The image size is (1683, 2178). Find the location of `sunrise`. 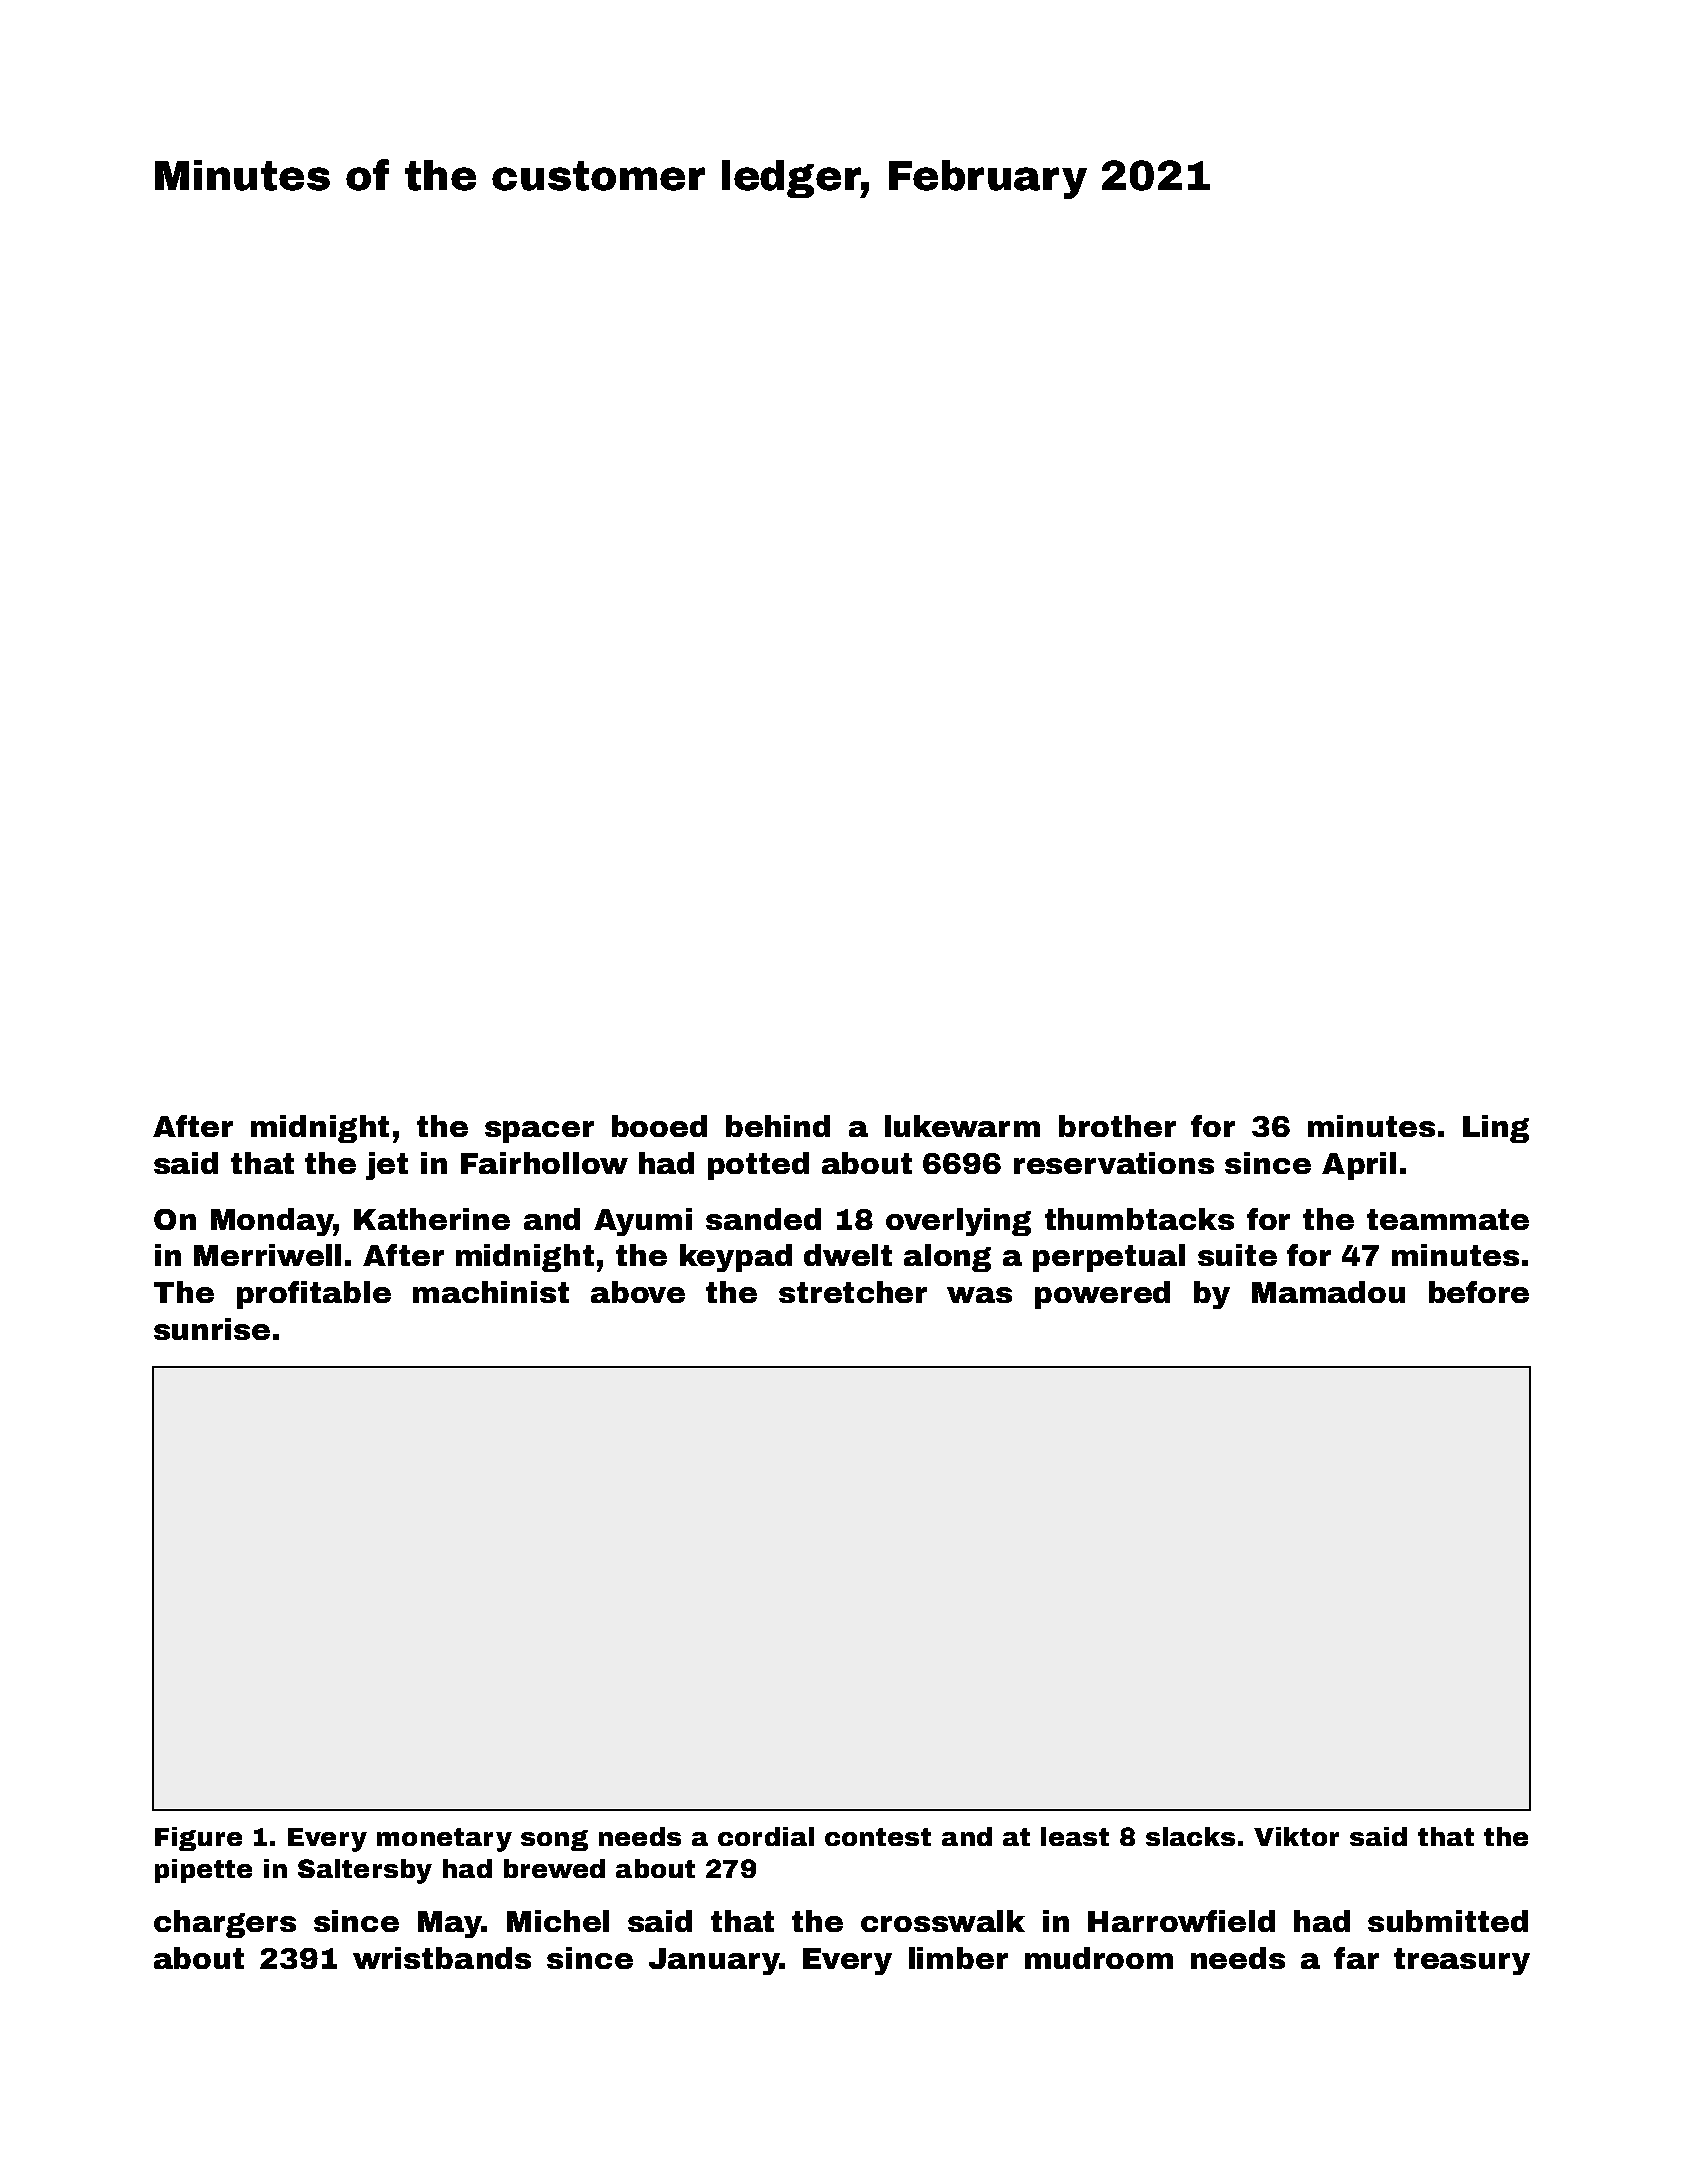

sunrise is located at coordinates (212, 1329).
